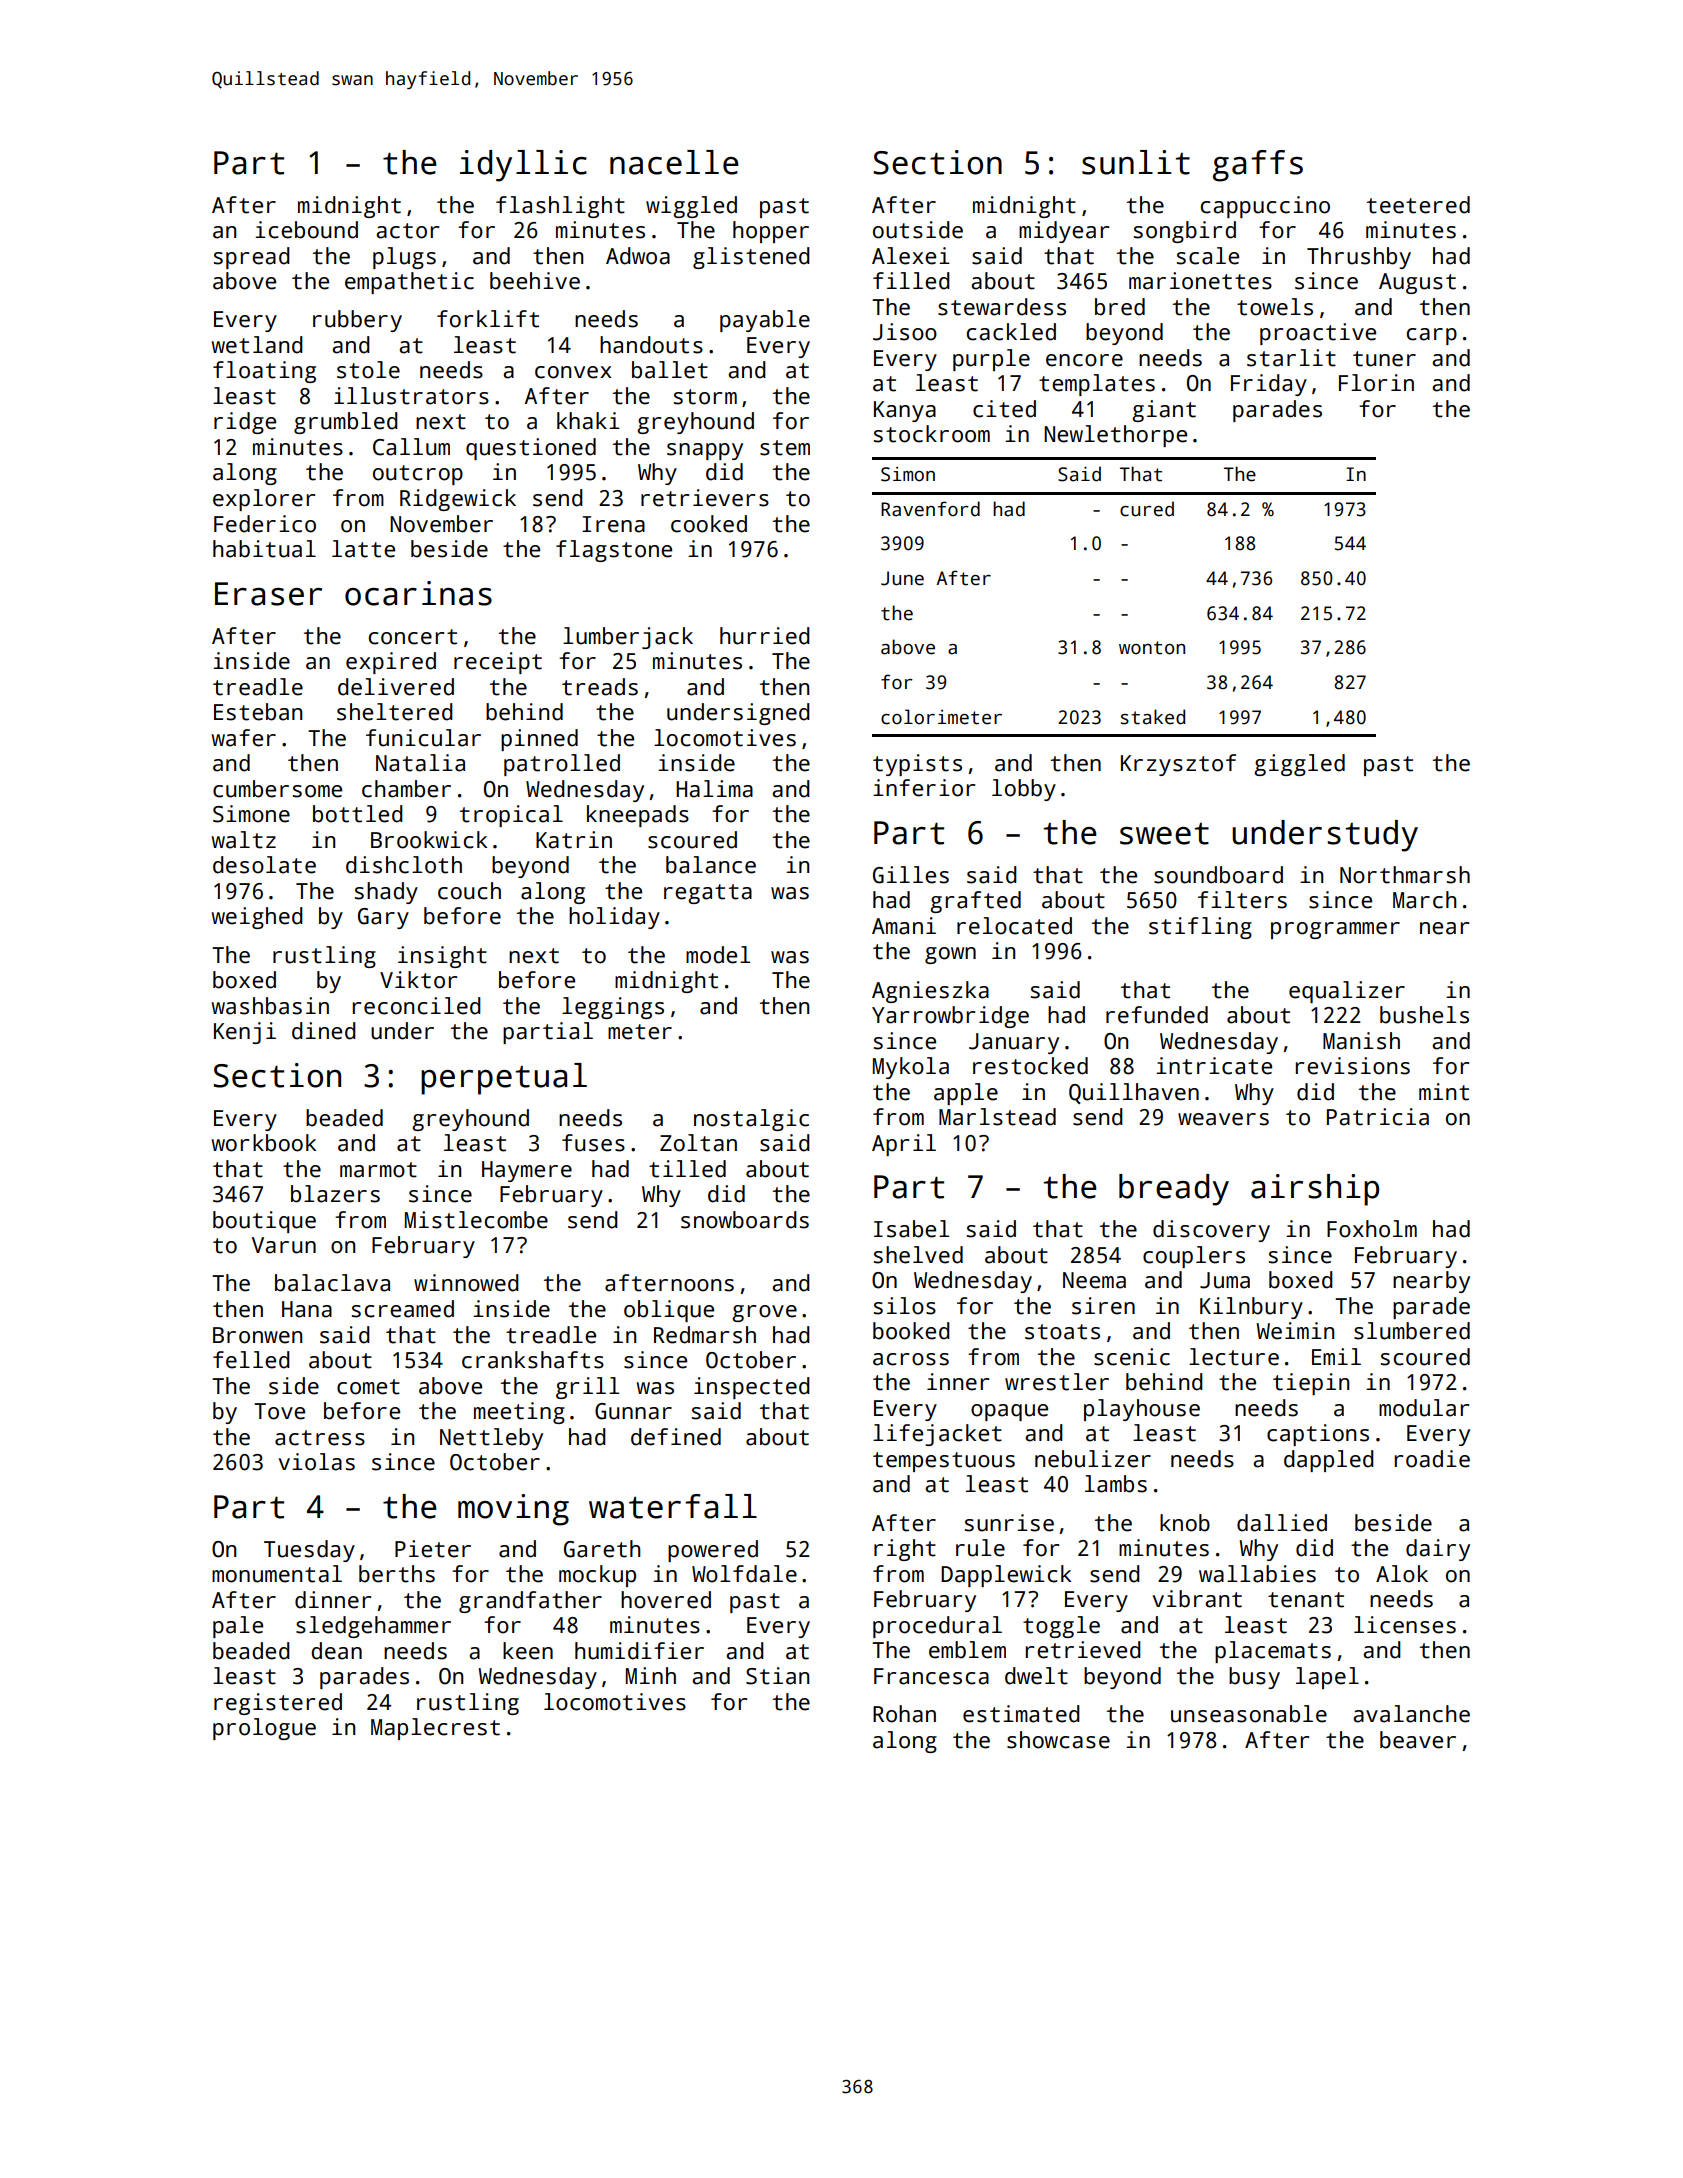 The width and height of the page is (1683, 2178). Describe the element at coordinates (628, 638) in the page. I see `lumberjack` at that location.
